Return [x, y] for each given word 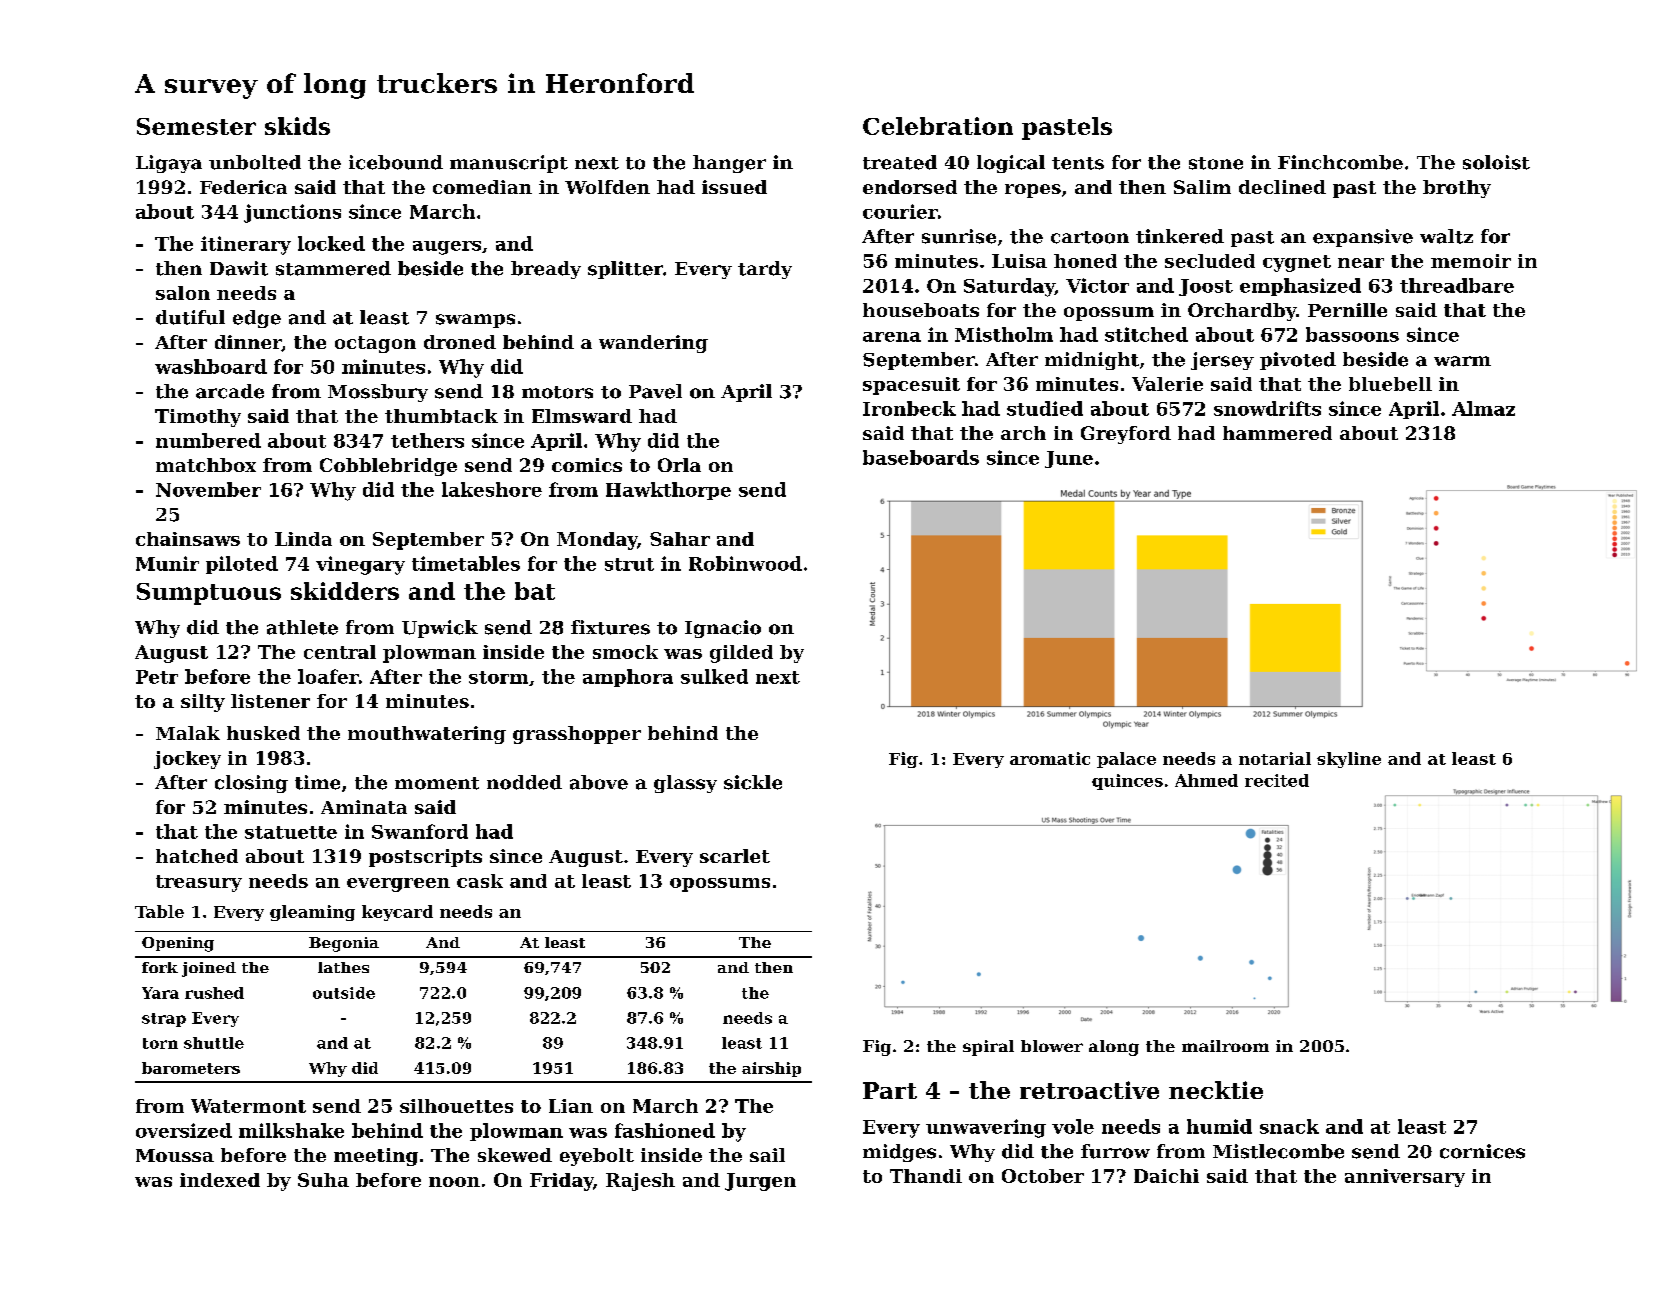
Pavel [655, 391]
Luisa [1019, 261]
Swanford [420, 831]
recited [1277, 780]
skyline [1349, 760]
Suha [323, 1180]
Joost [1206, 287]
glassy [685, 784]
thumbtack [441, 416]
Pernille [1347, 310]
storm [498, 677]
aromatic [1050, 758]
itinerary [246, 245]
